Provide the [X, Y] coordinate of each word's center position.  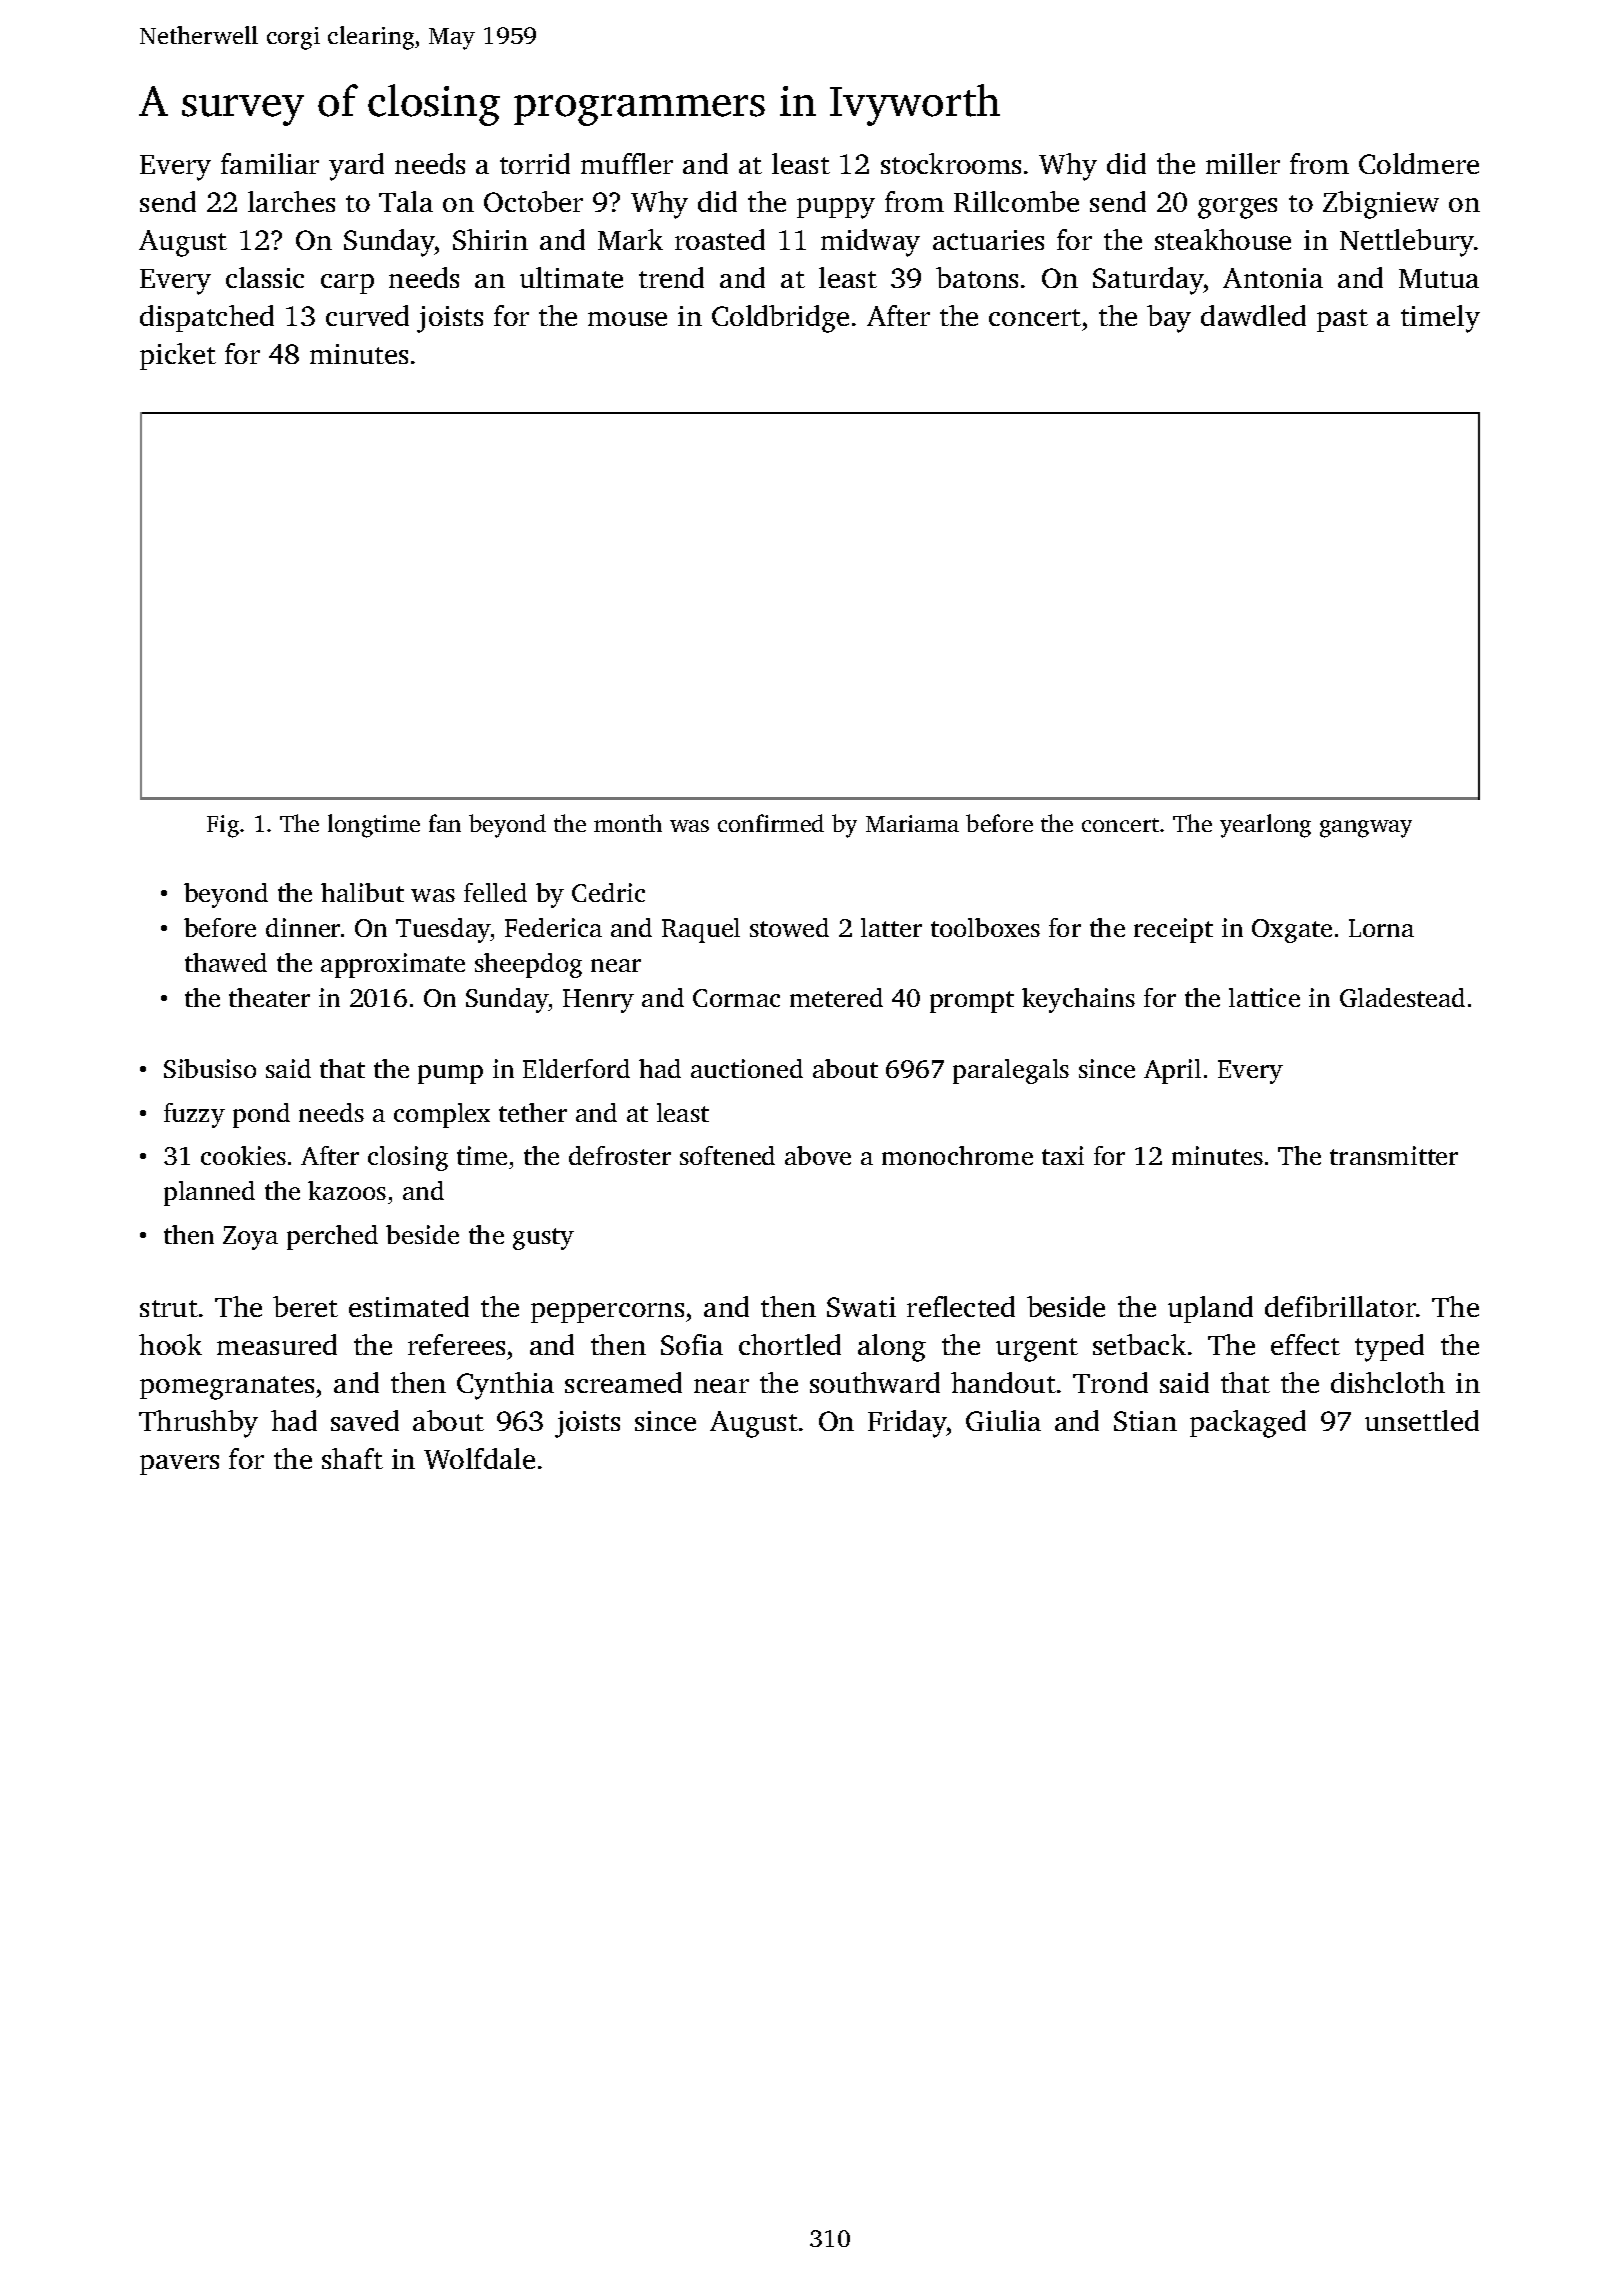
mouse [627, 319]
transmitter [1394, 1155]
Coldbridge [780, 319]
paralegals [1011, 1071]
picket [178, 356]
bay [1169, 319]
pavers [179, 1465]
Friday [907, 1424]
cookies [243, 1155]
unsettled [1422, 1420]
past [1342, 320]
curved [367, 315]
